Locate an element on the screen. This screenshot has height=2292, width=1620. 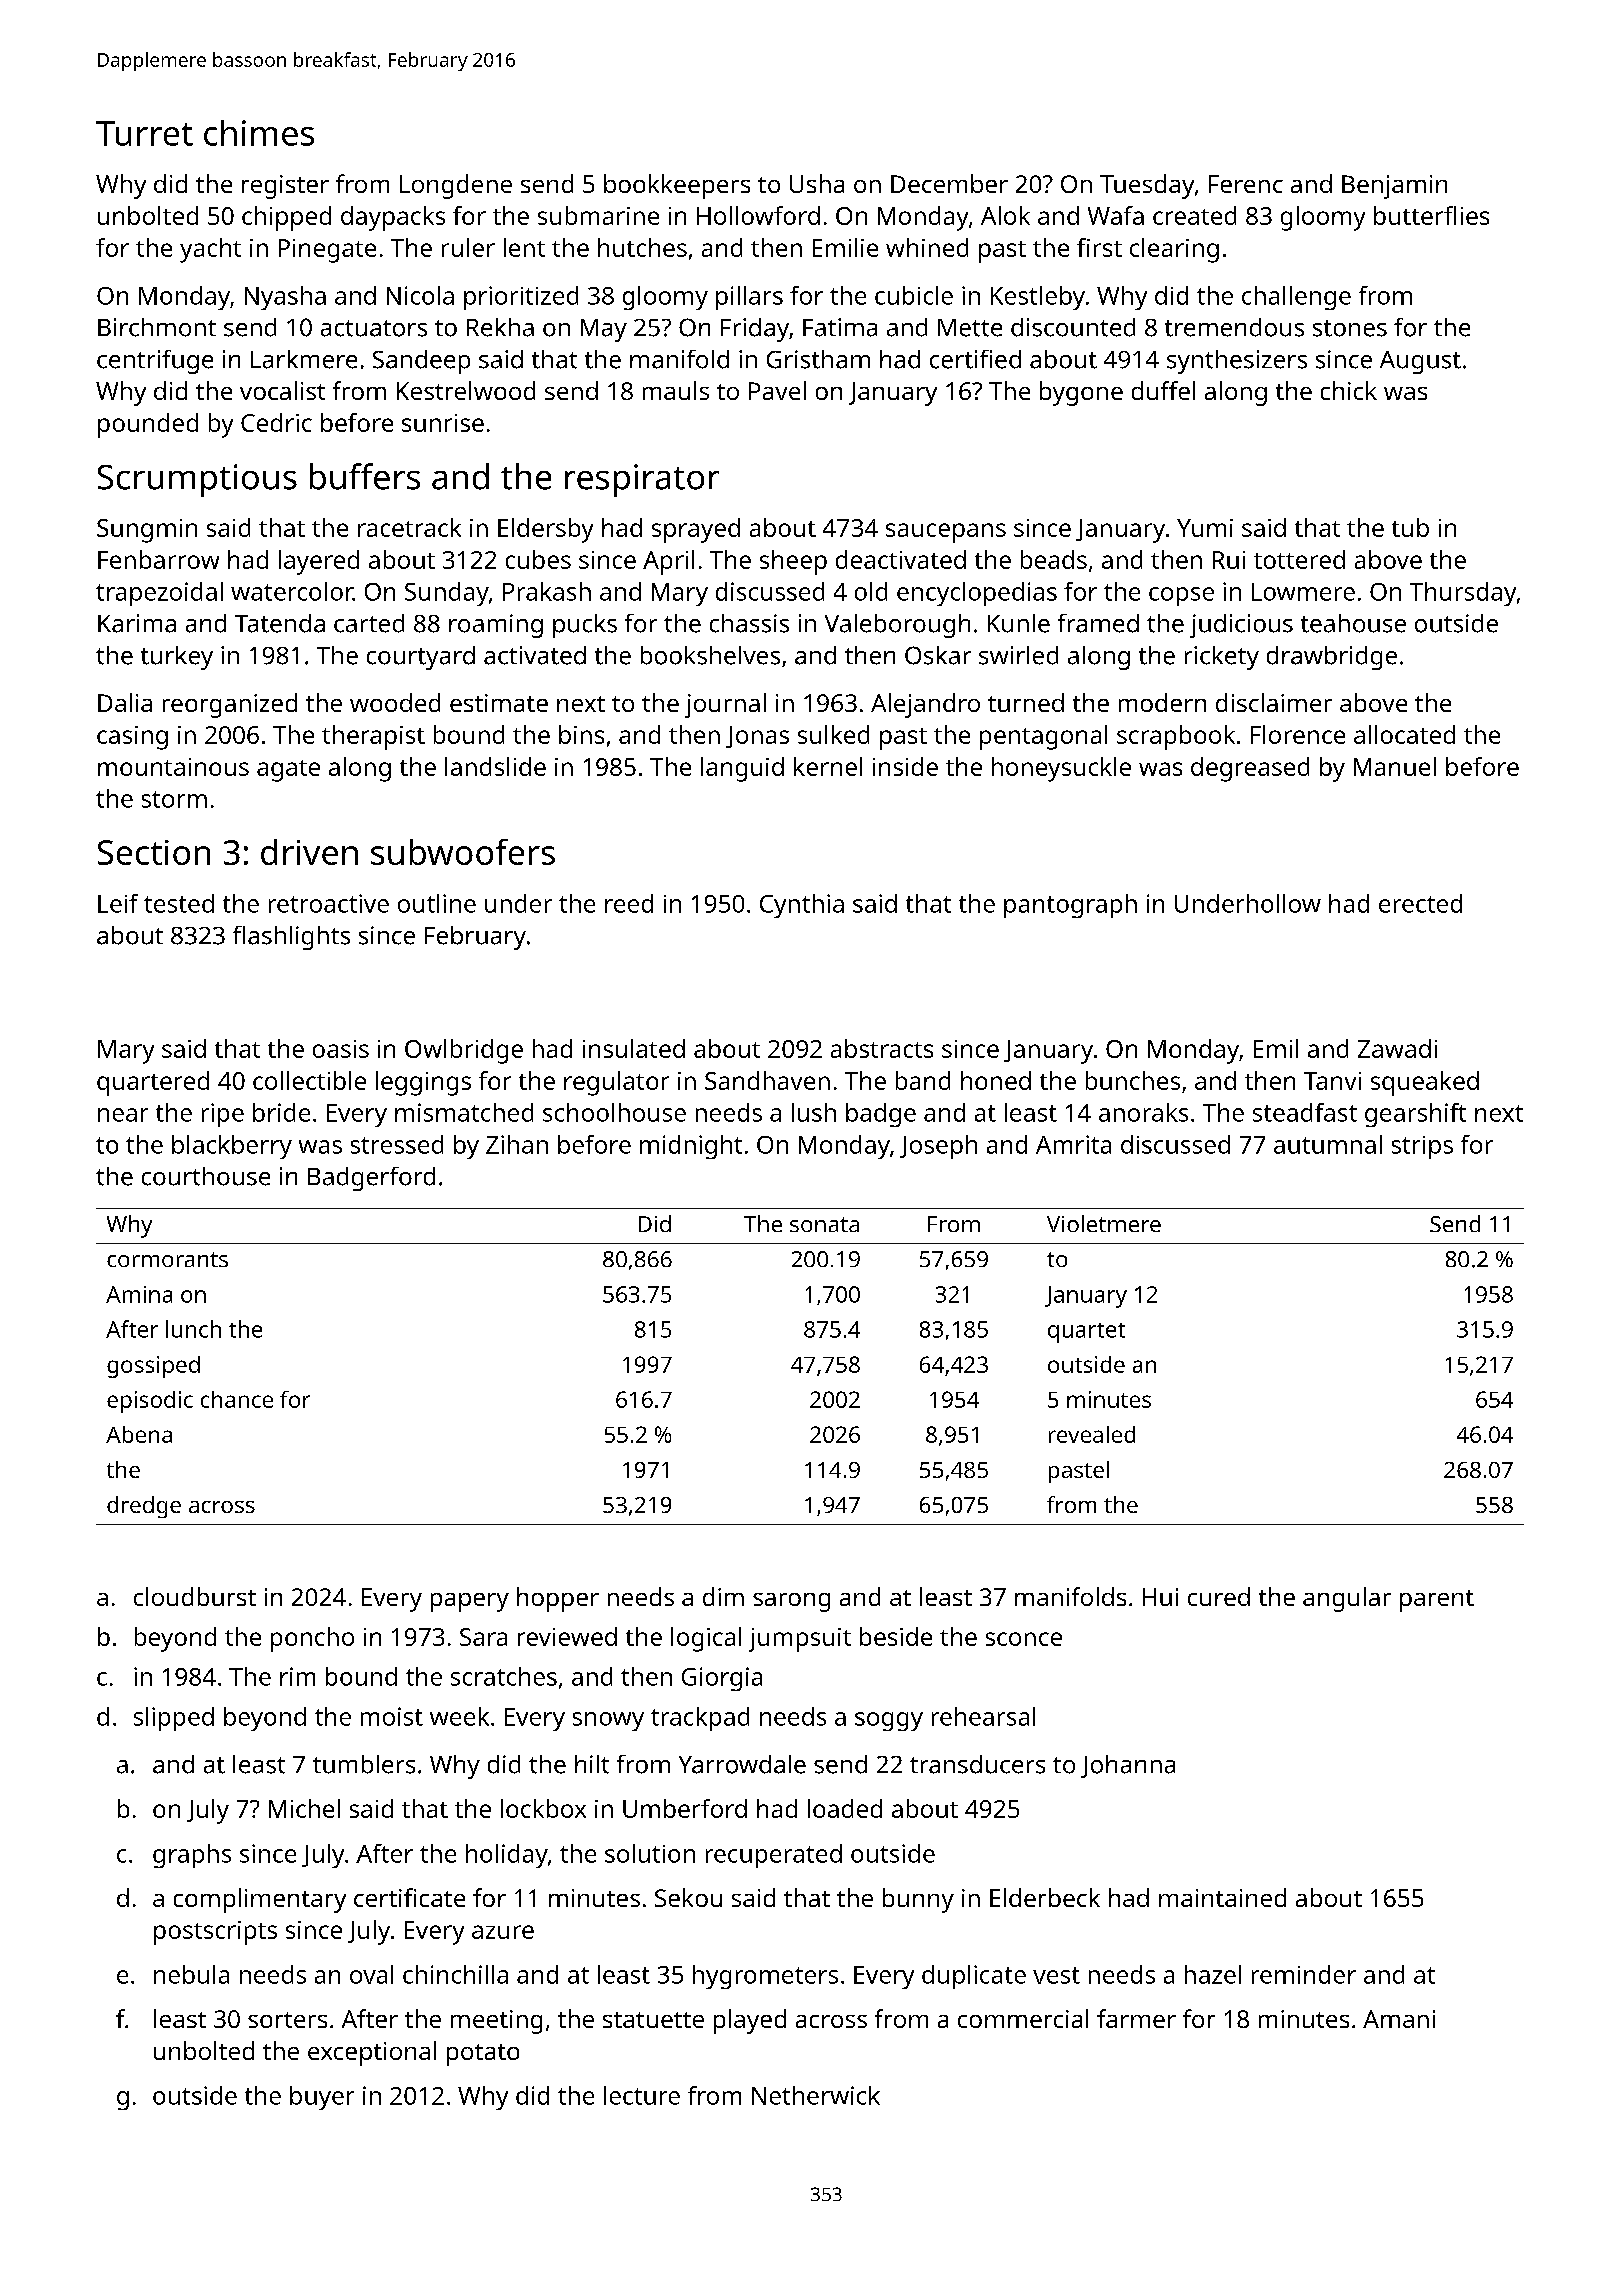
beside is located at coordinates (896, 1636).
